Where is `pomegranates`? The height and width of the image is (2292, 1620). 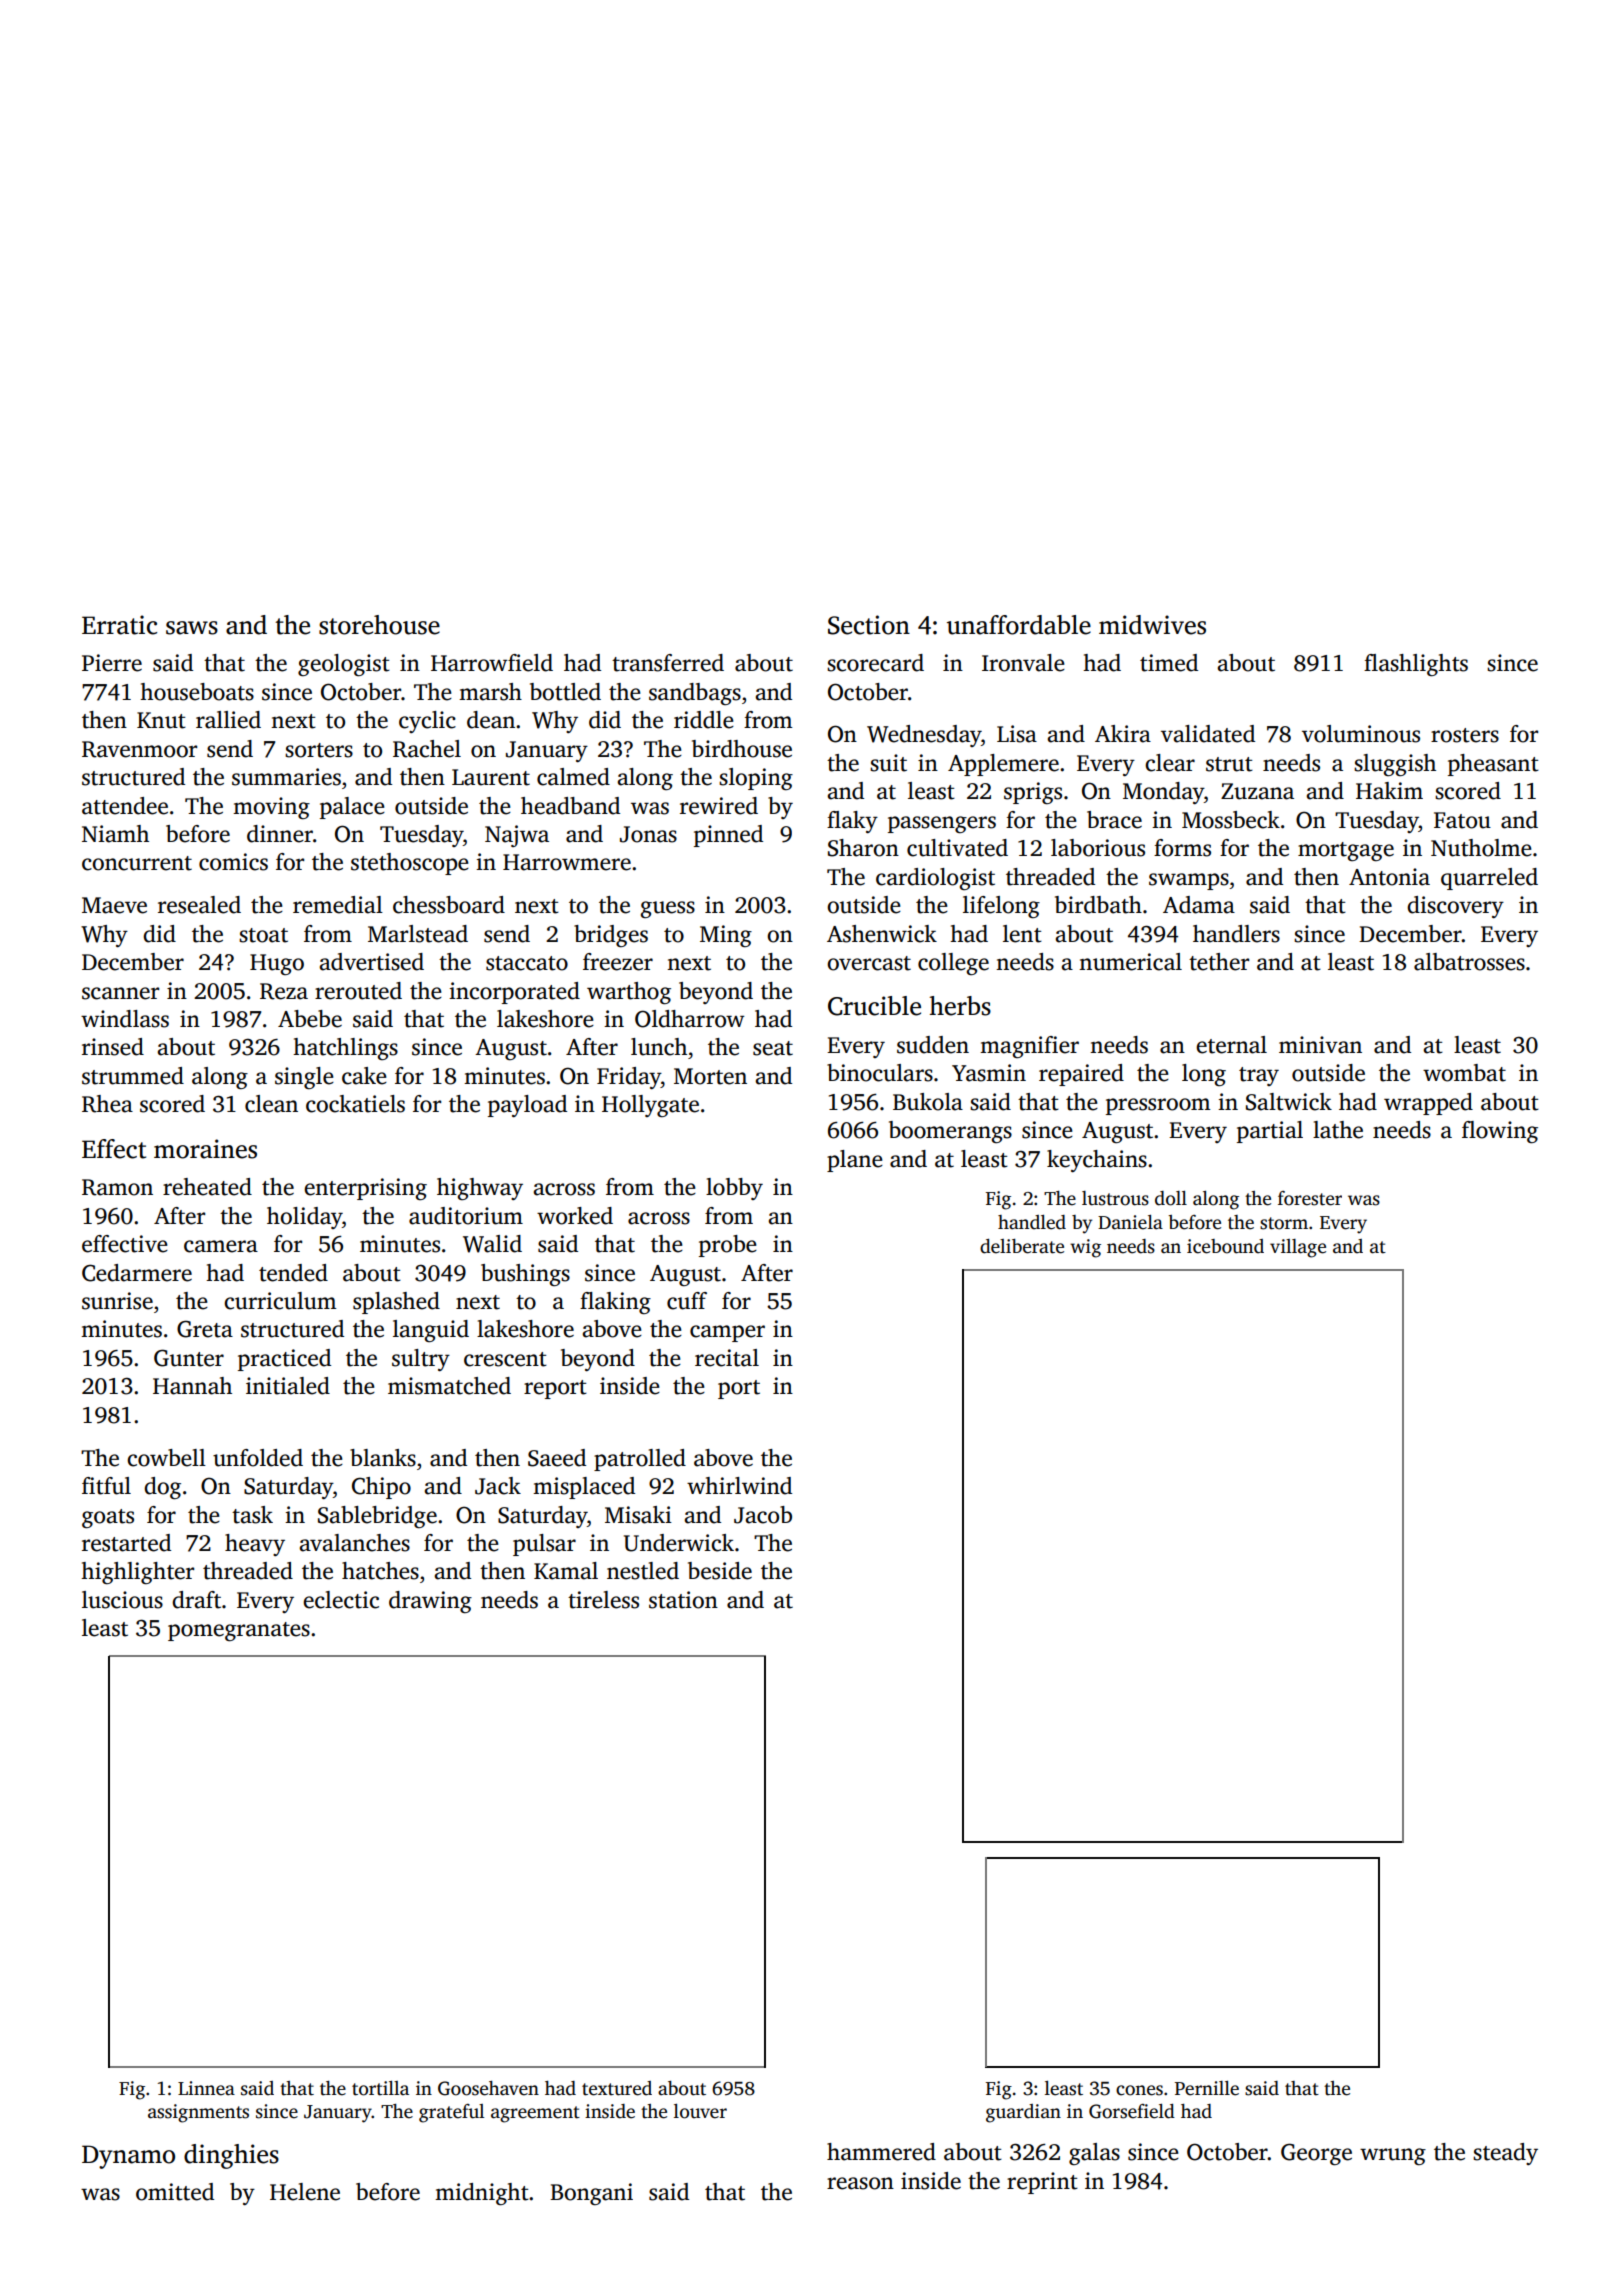
pomegranates is located at coordinates (239, 1632).
